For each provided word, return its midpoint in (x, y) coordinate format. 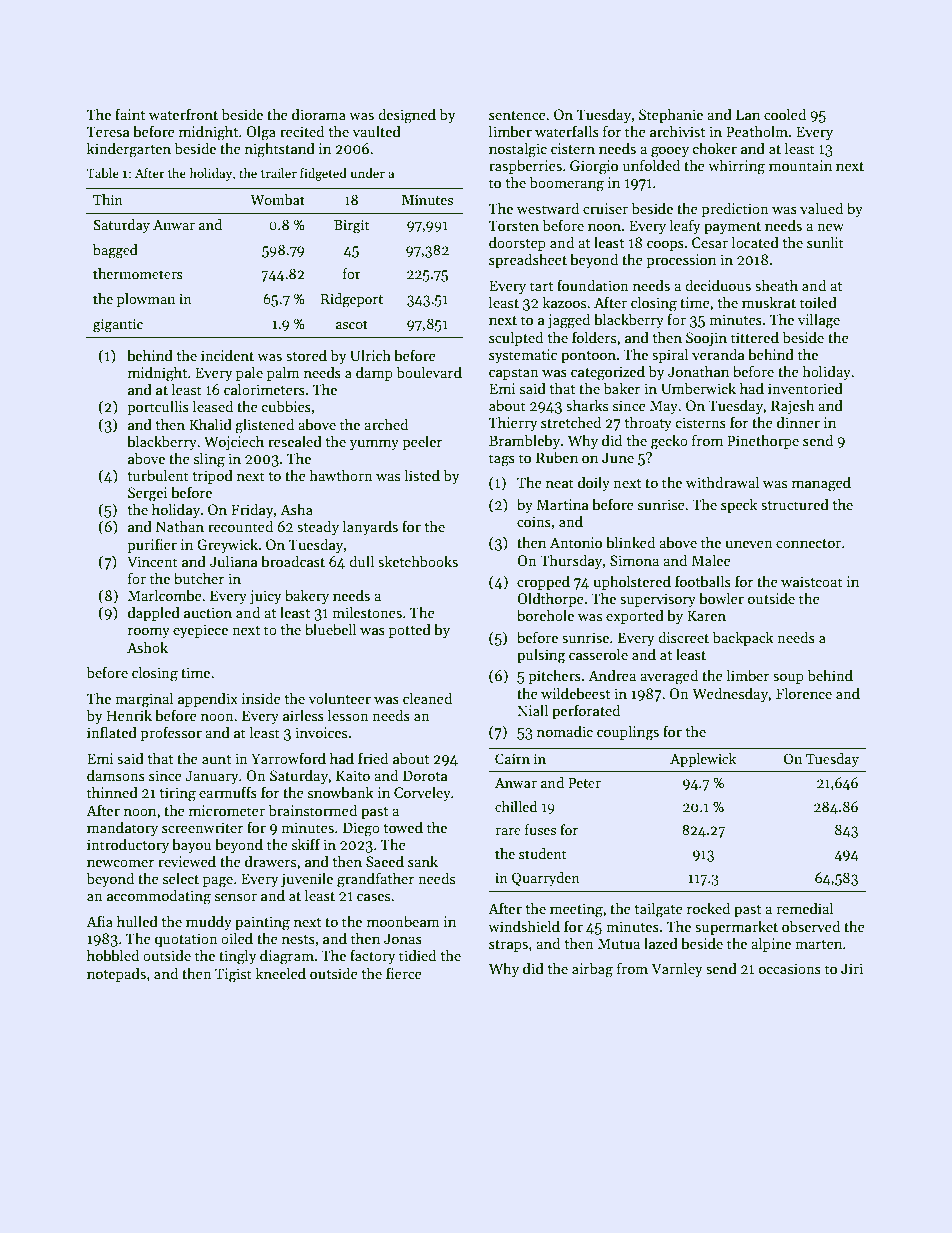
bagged (115, 251)
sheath (776, 285)
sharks (587, 405)
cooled (785, 114)
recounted (240, 526)
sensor (236, 897)
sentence (517, 115)
